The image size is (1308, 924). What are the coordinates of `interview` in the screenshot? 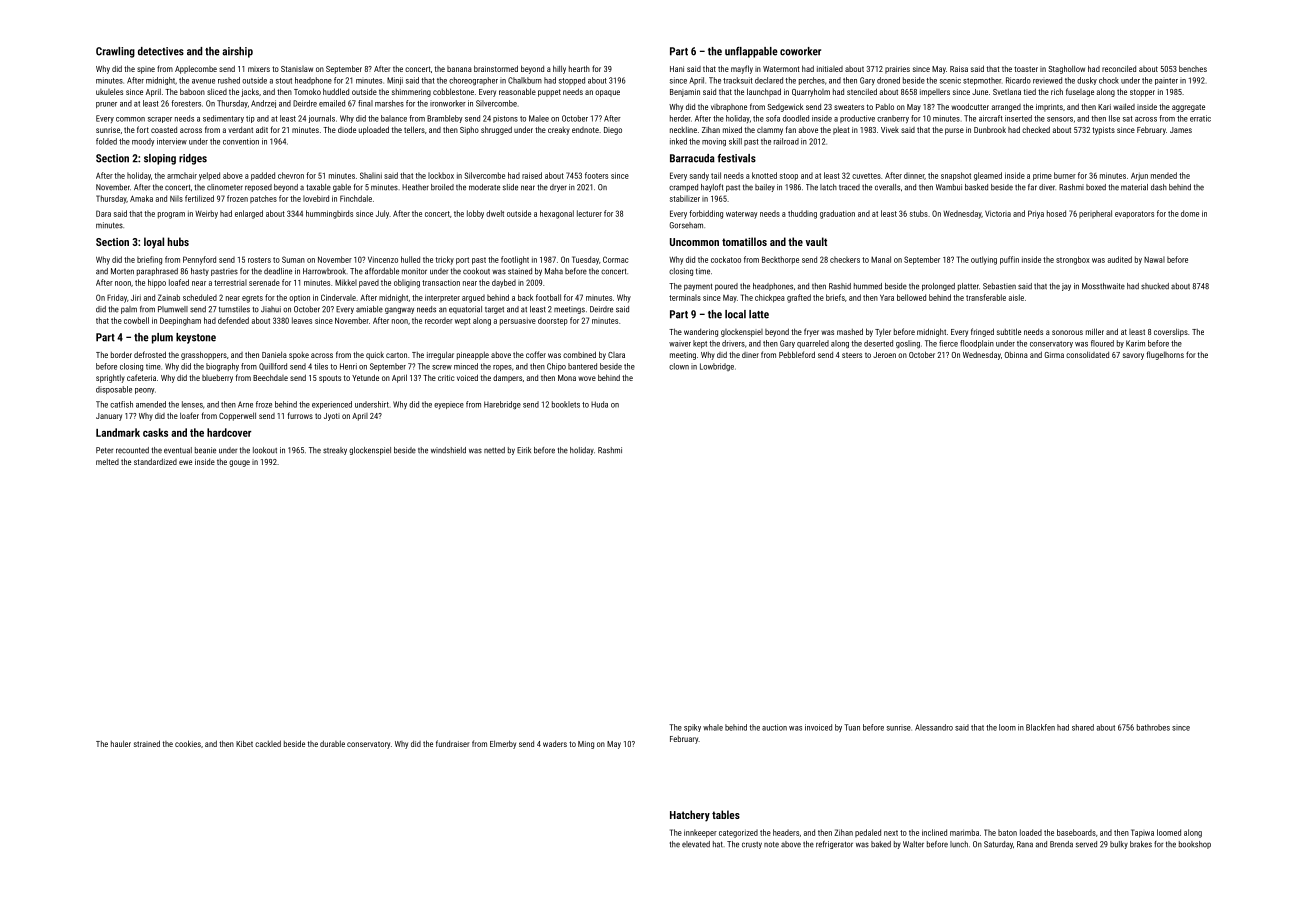 It's located at (172, 141).
